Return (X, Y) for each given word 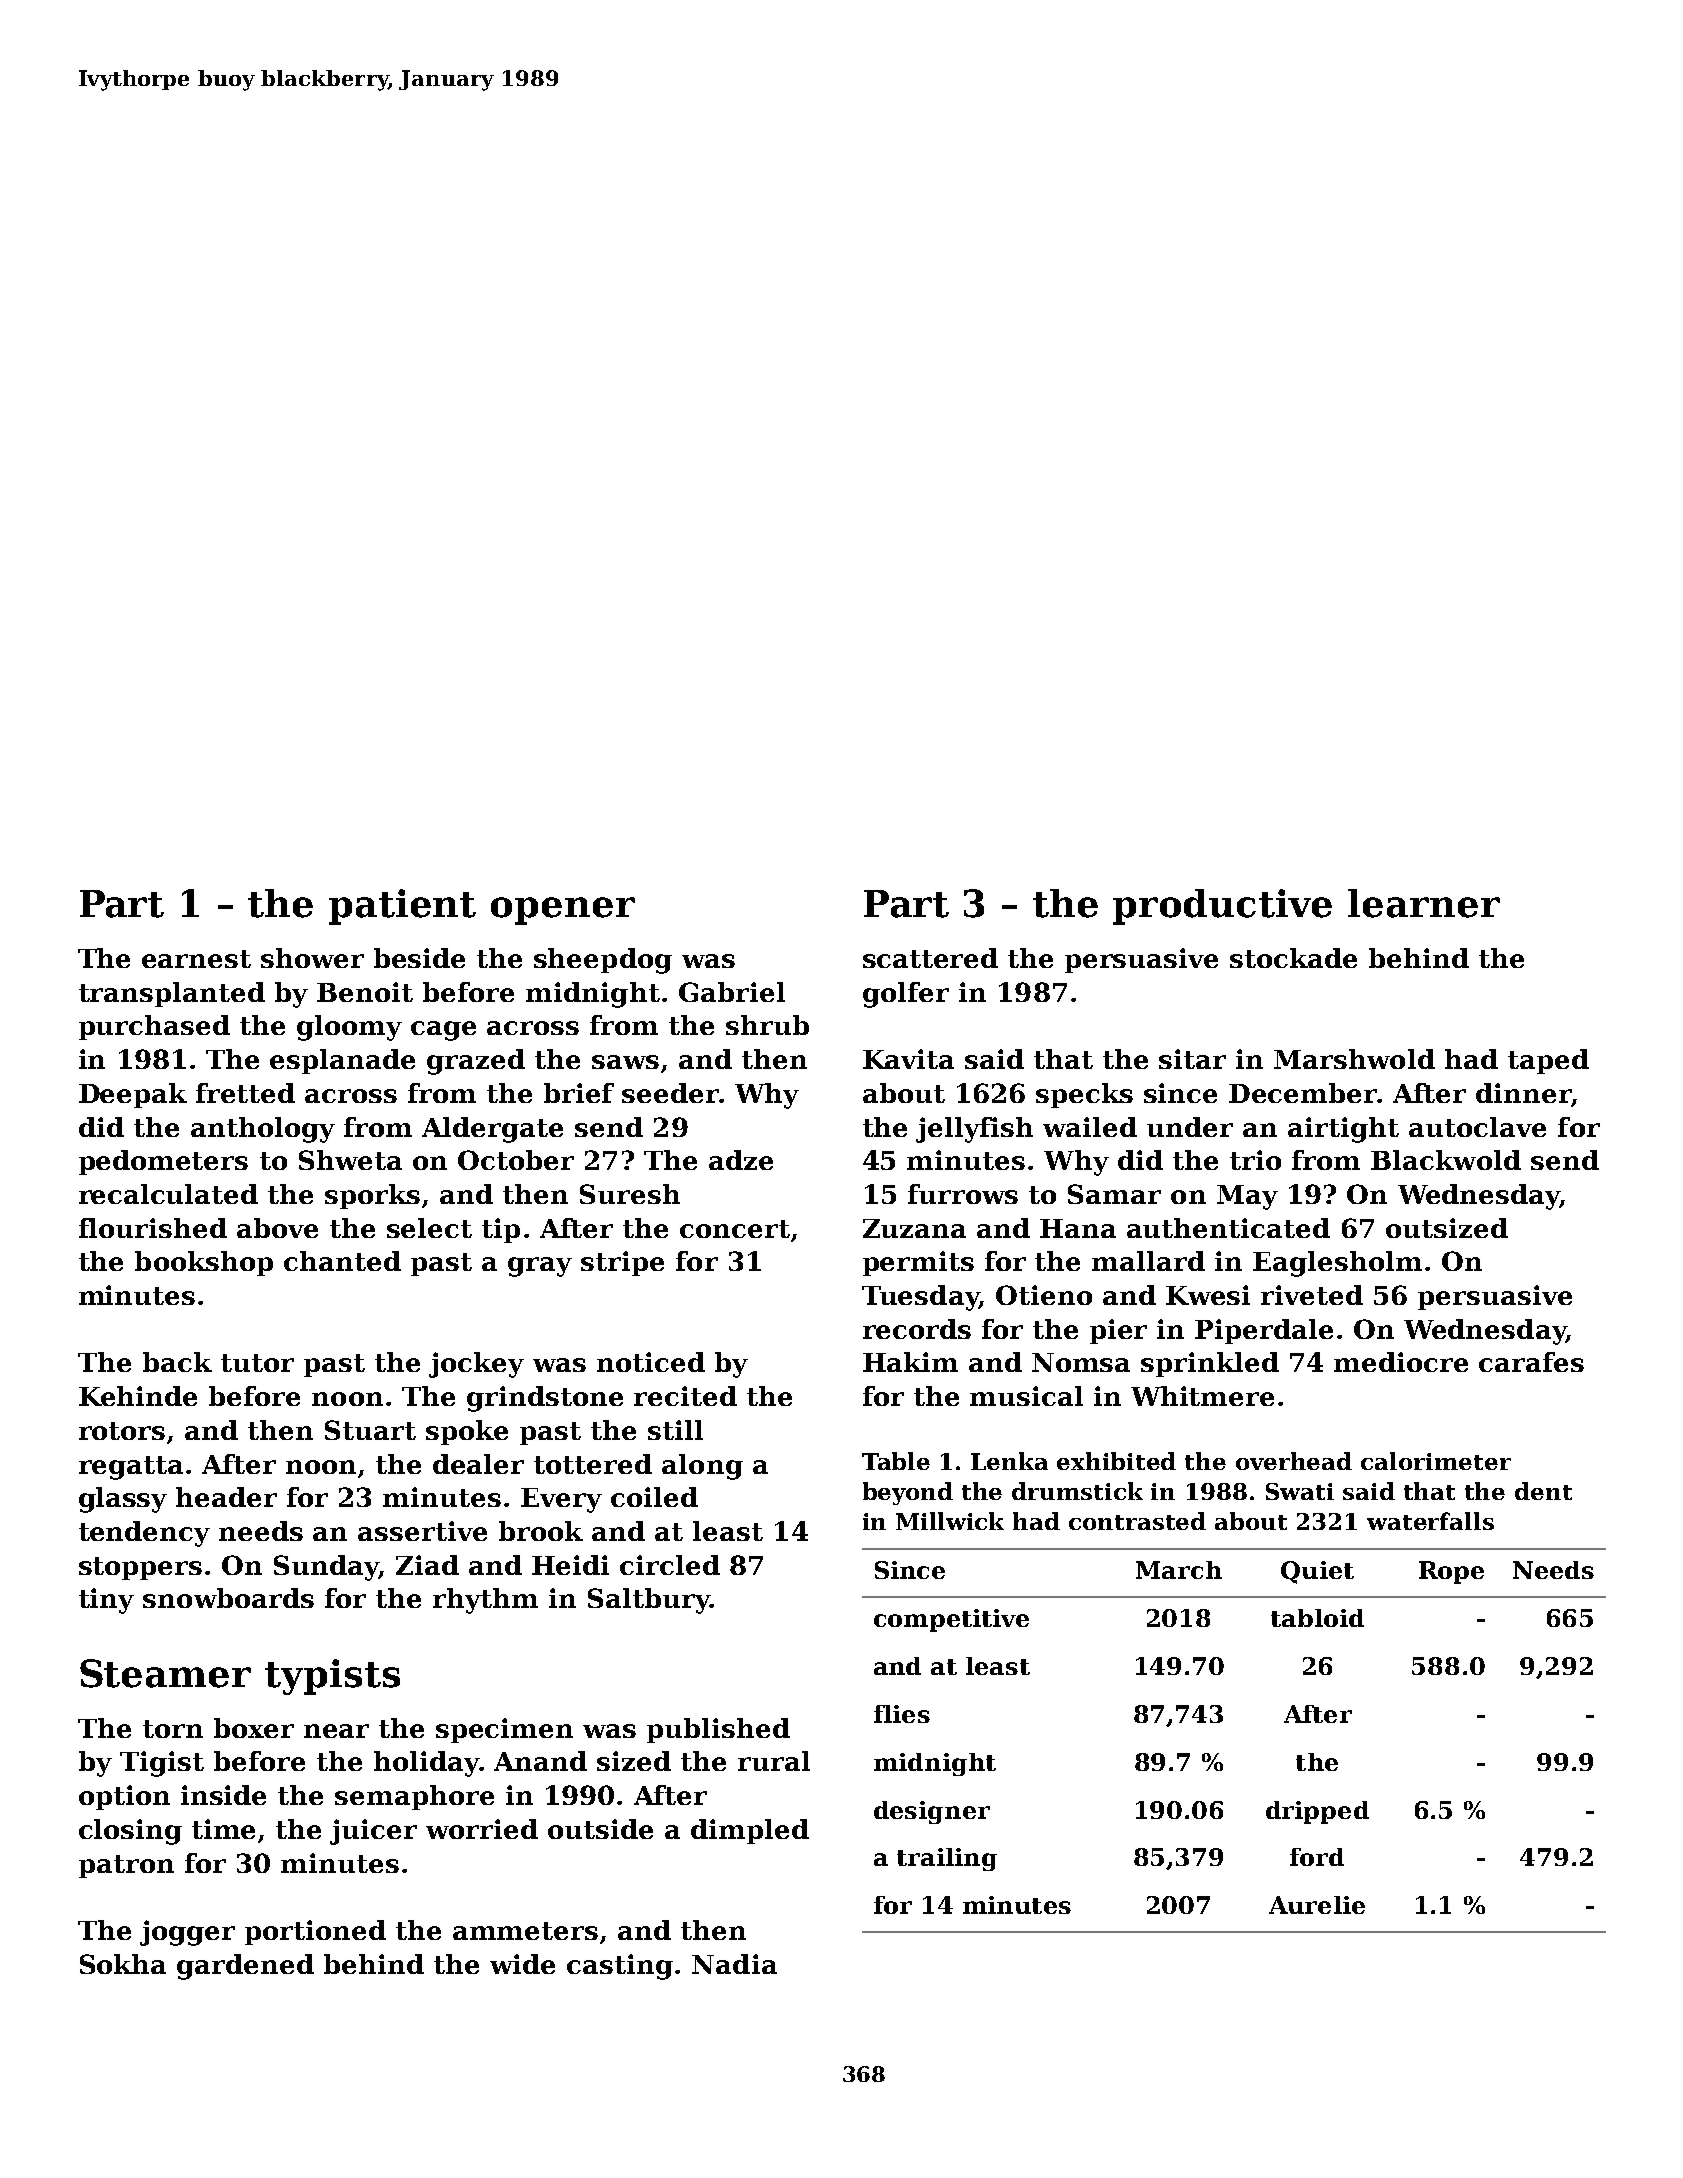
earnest (196, 959)
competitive (951, 1620)
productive (1222, 907)
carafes (1531, 1362)
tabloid (1317, 1618)
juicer (373, 1832)
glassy (123, 1500)
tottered (593, 1464)
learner (1424, 903)
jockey (476, 1365)
